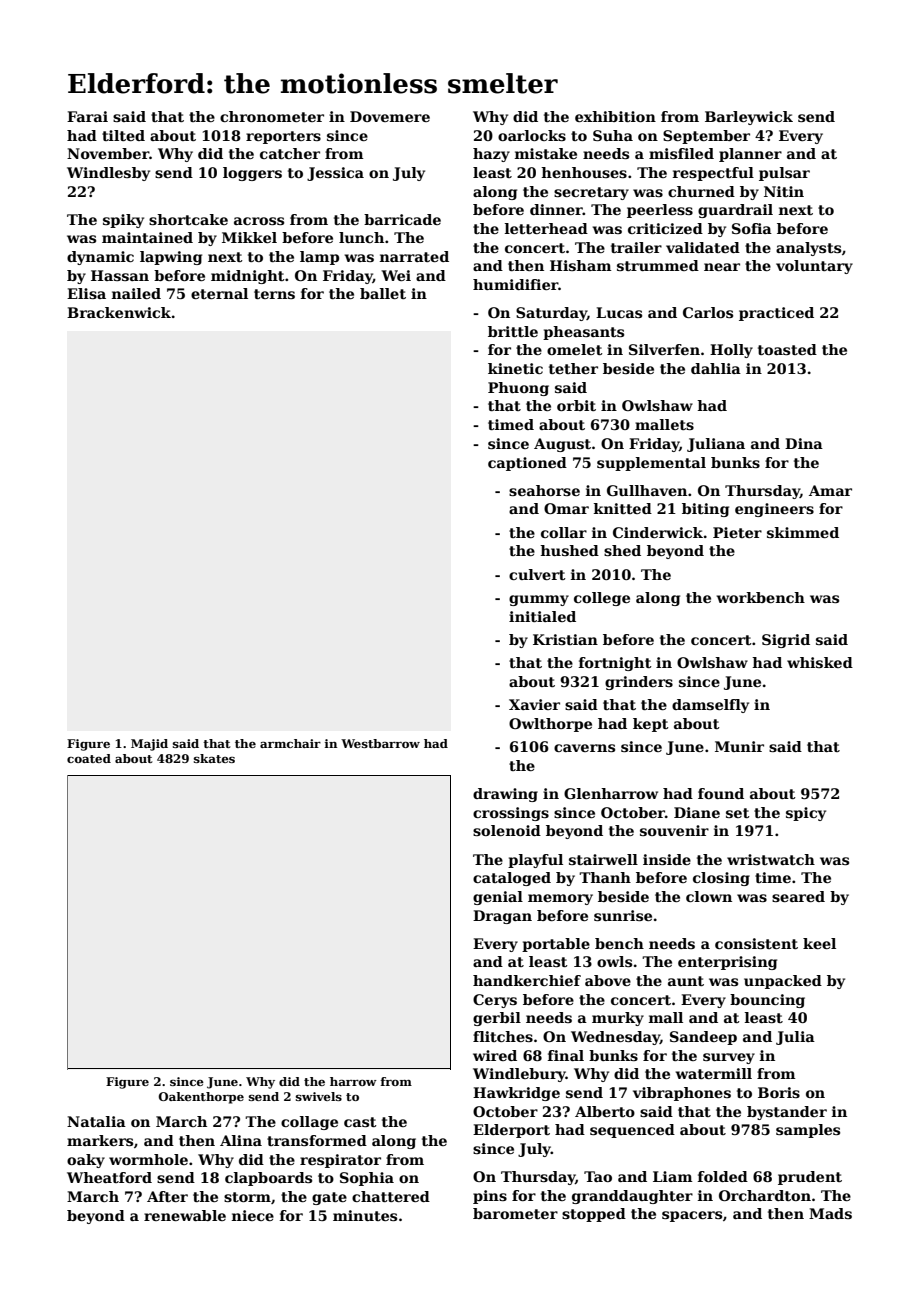 The width and height of the page is (924, 1308). What do you see at coordinates (658, 532) in the page?
I see `Cinderwick` at bounding box center [658, 532].
